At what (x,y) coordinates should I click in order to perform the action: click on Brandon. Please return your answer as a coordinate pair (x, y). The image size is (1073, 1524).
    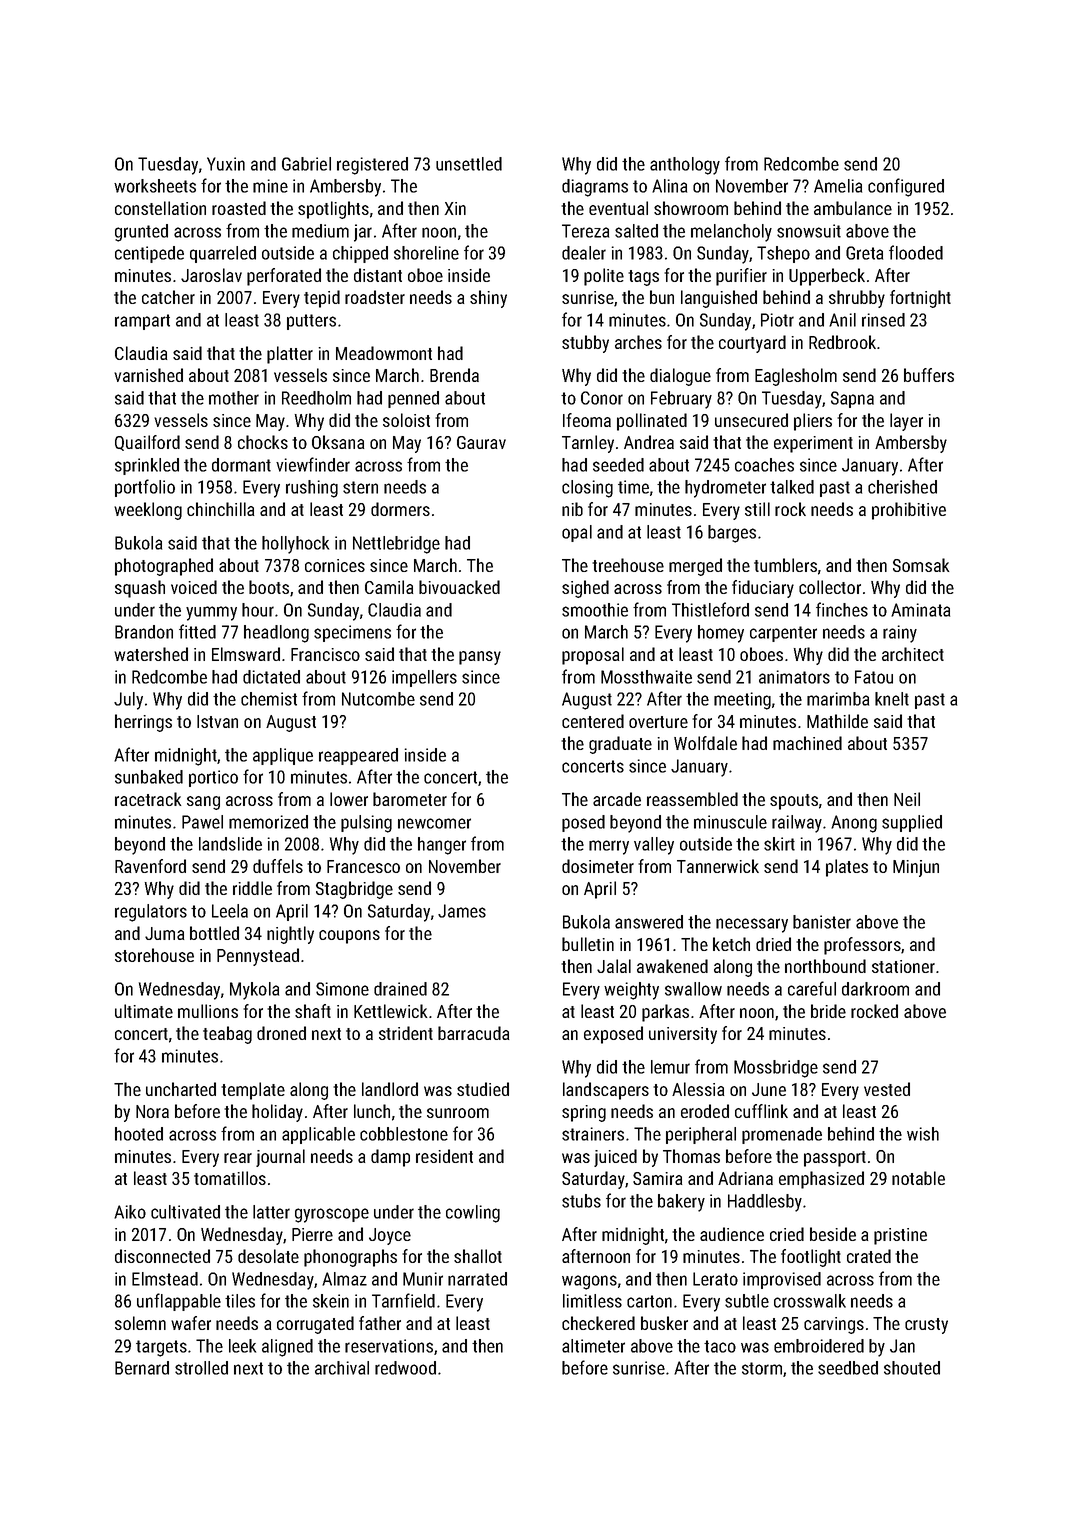
    Looking at the image, I should click on (144, 632).
